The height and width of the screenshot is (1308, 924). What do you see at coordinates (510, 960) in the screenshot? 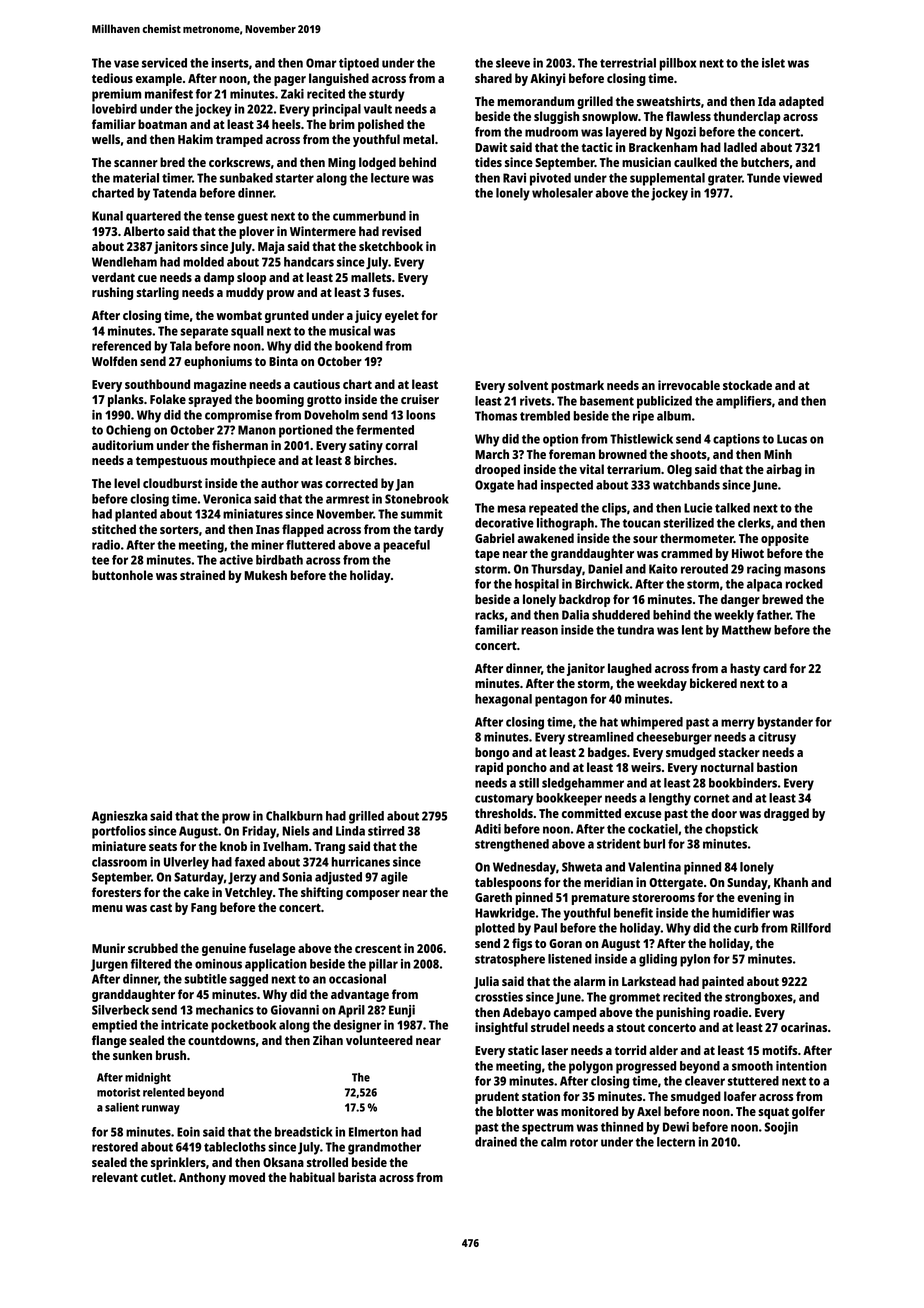
I see `stratosphere` at bounding box center [510, 960].
